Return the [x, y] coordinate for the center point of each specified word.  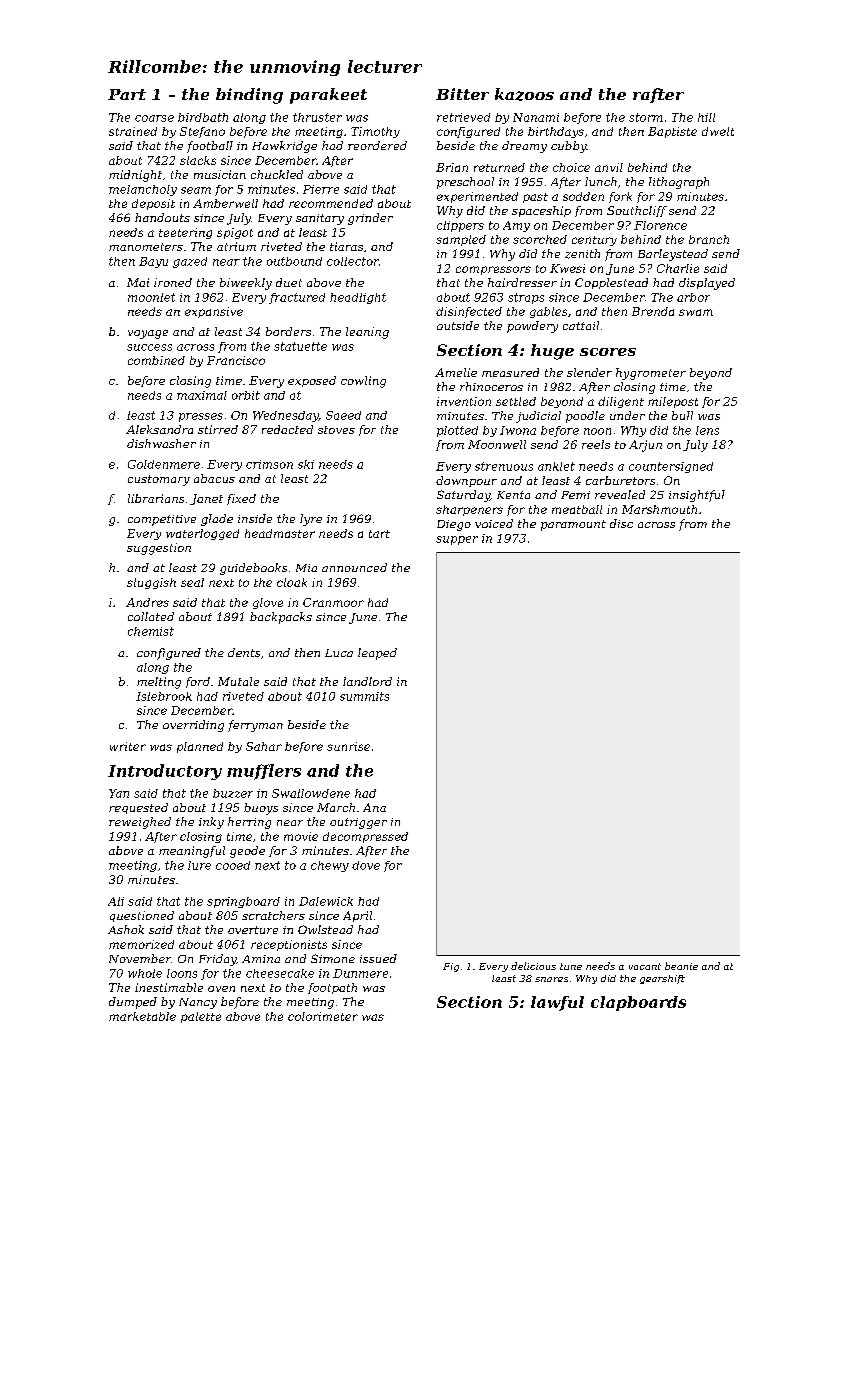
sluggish [151, 583]
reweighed [140, 823]
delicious [533, 966]
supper [457, 540]
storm [646, 117]
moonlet [151, 297]
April [357, 916]
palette [201, 1017]
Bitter [462, 94]
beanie [681, 966]
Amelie [456, 372]
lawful [557, 1003]
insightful [697, 496]
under [627, 415]
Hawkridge [284, 147]
